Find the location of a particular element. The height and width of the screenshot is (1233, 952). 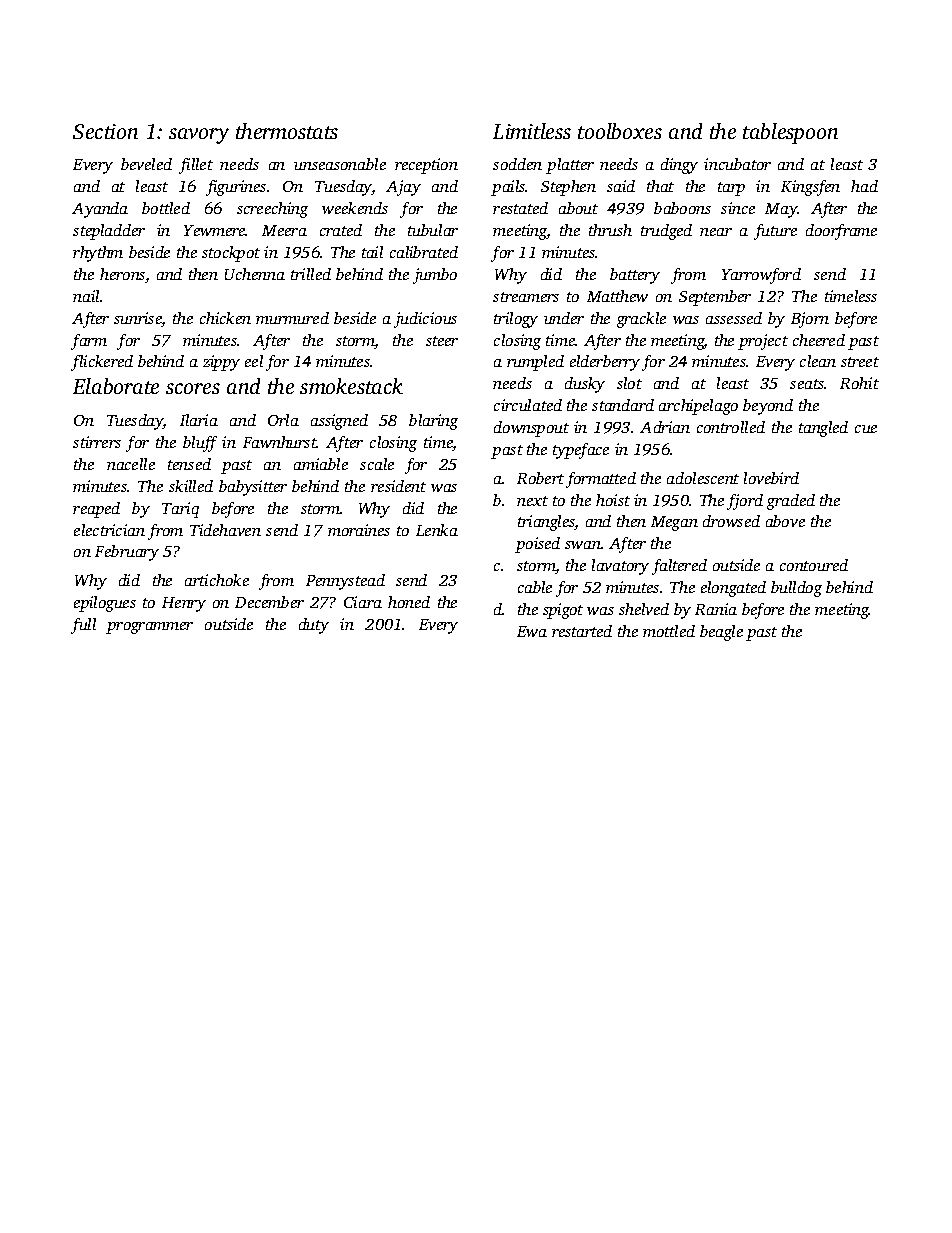

restated is located at coordinates (520, 208).
